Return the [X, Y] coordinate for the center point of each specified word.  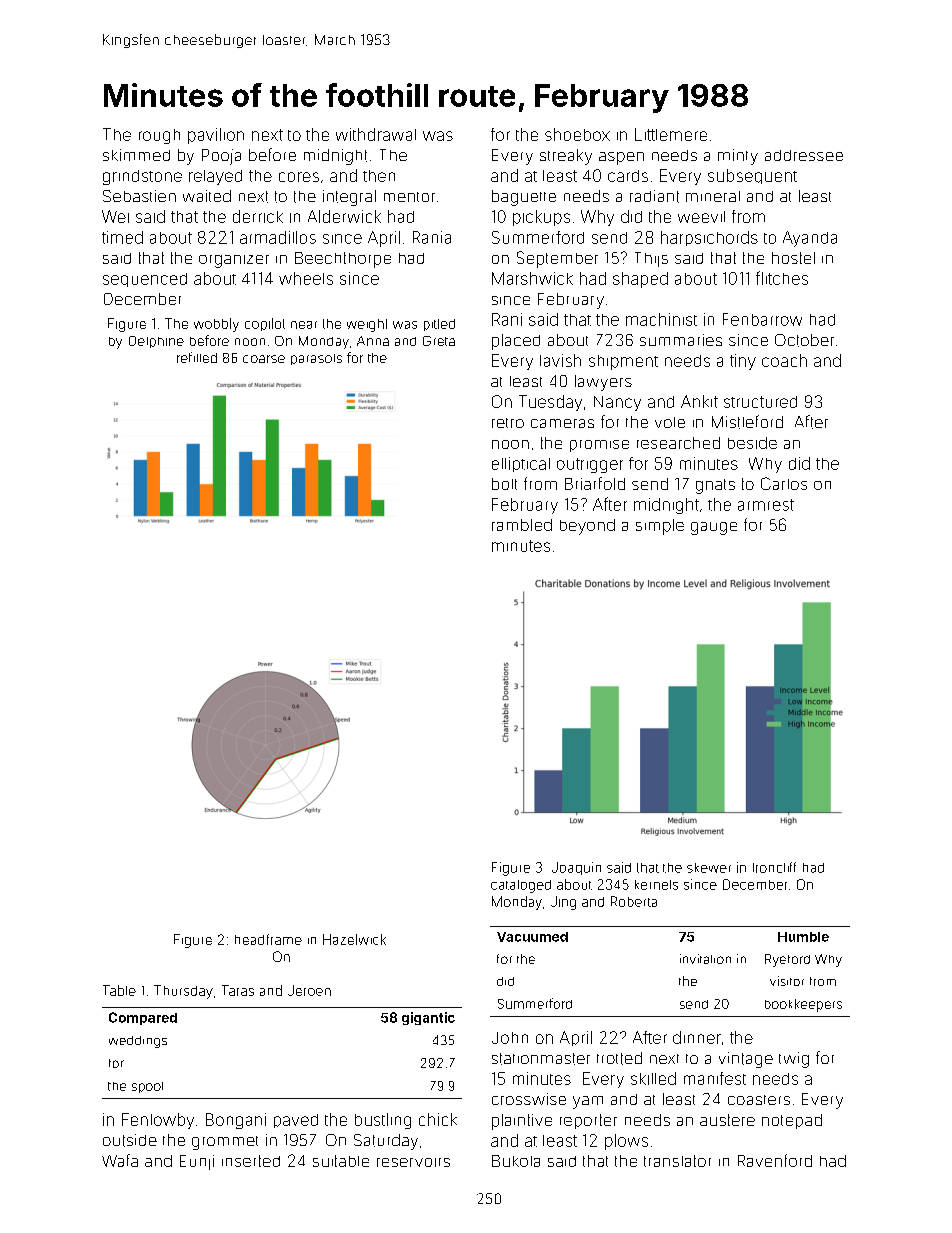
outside [130, 1140]
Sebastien [139, 196]
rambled [522, 525]
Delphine [156, 342]
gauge [714, 528]
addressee [804, 155]
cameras [562, 423]
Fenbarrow [762, 319]
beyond [587, 527]
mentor [409, 197]
